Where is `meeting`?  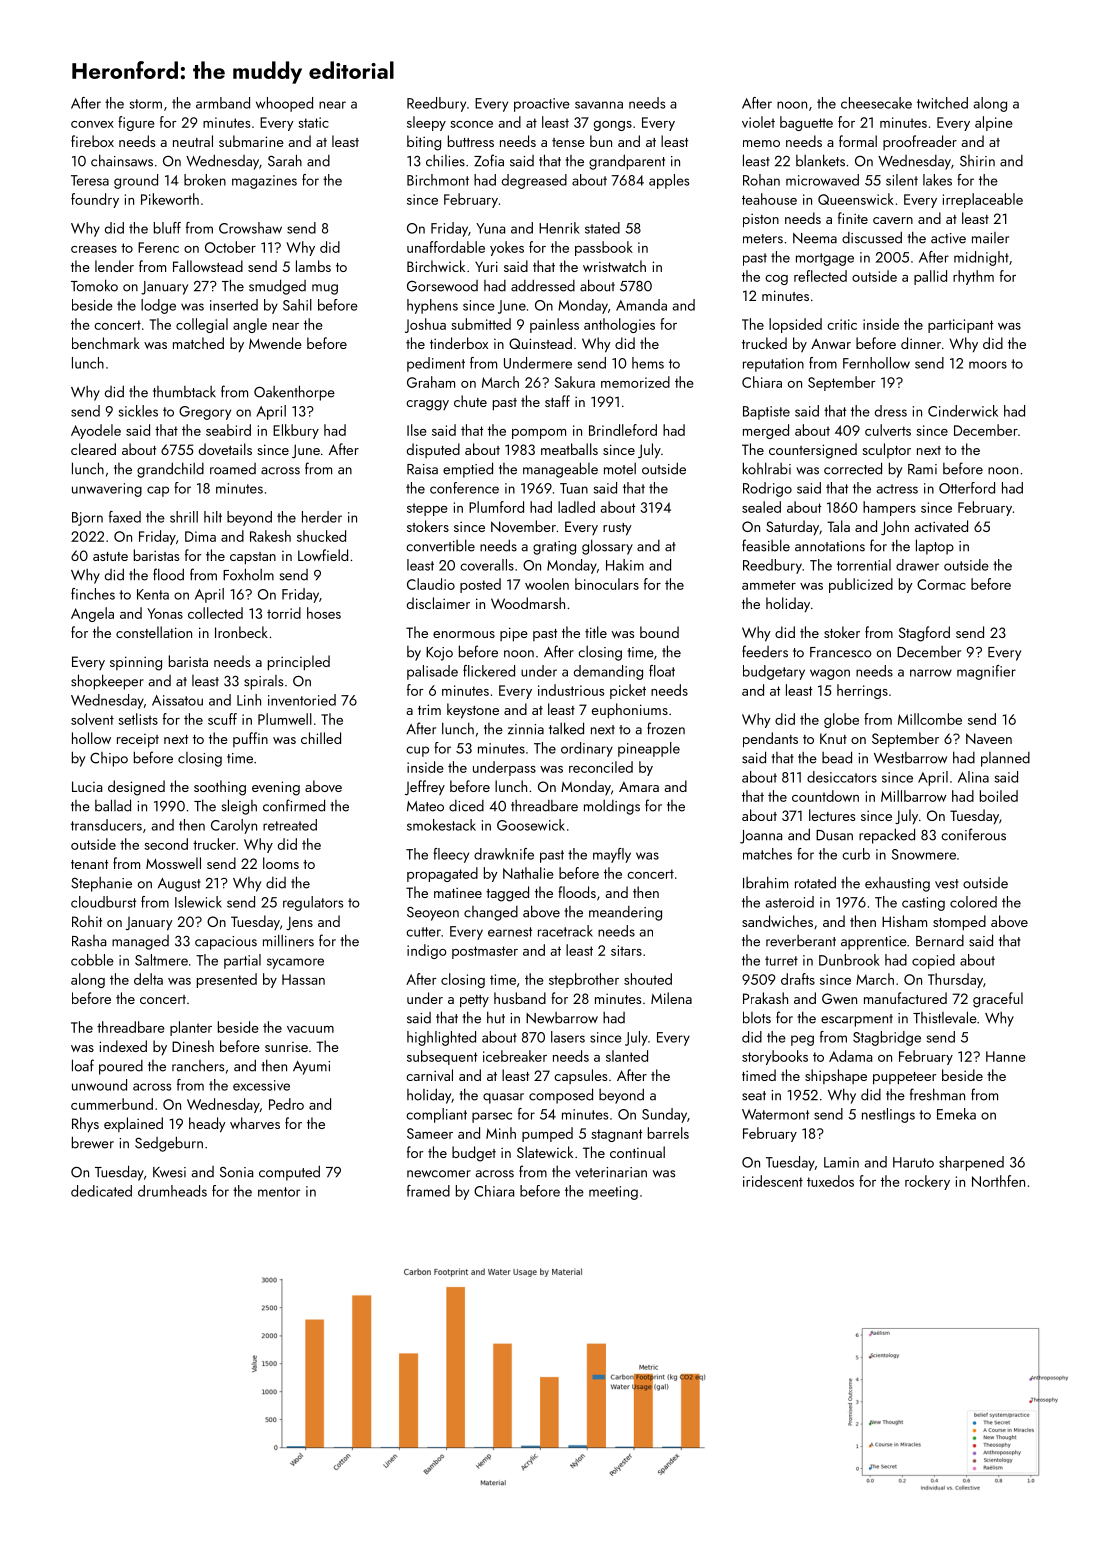
meeting is located at coordinates (613, 1193).
